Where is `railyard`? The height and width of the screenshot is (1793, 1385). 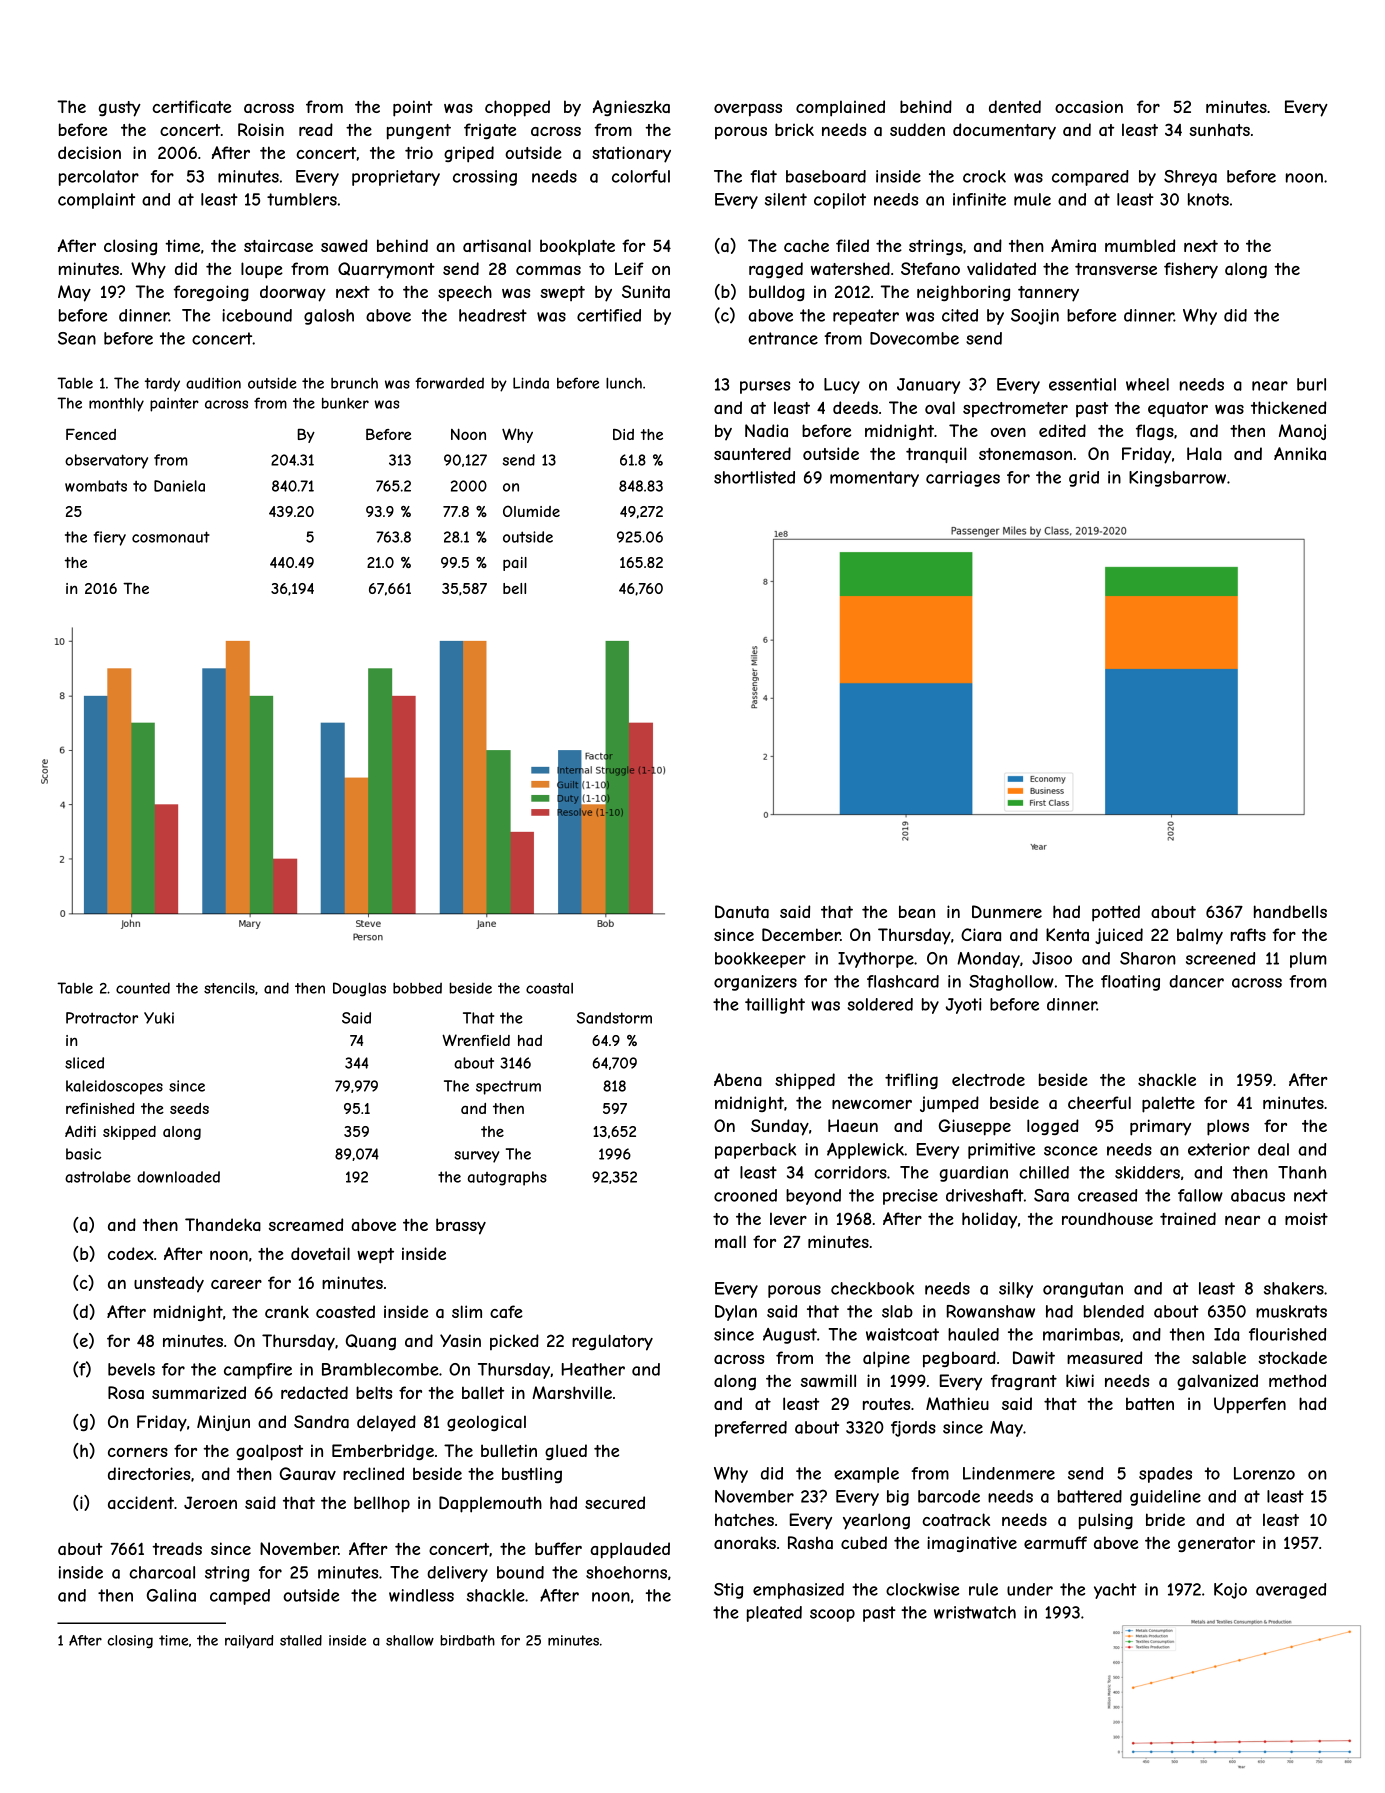 railyard is located at coordinates (249, 1642).
